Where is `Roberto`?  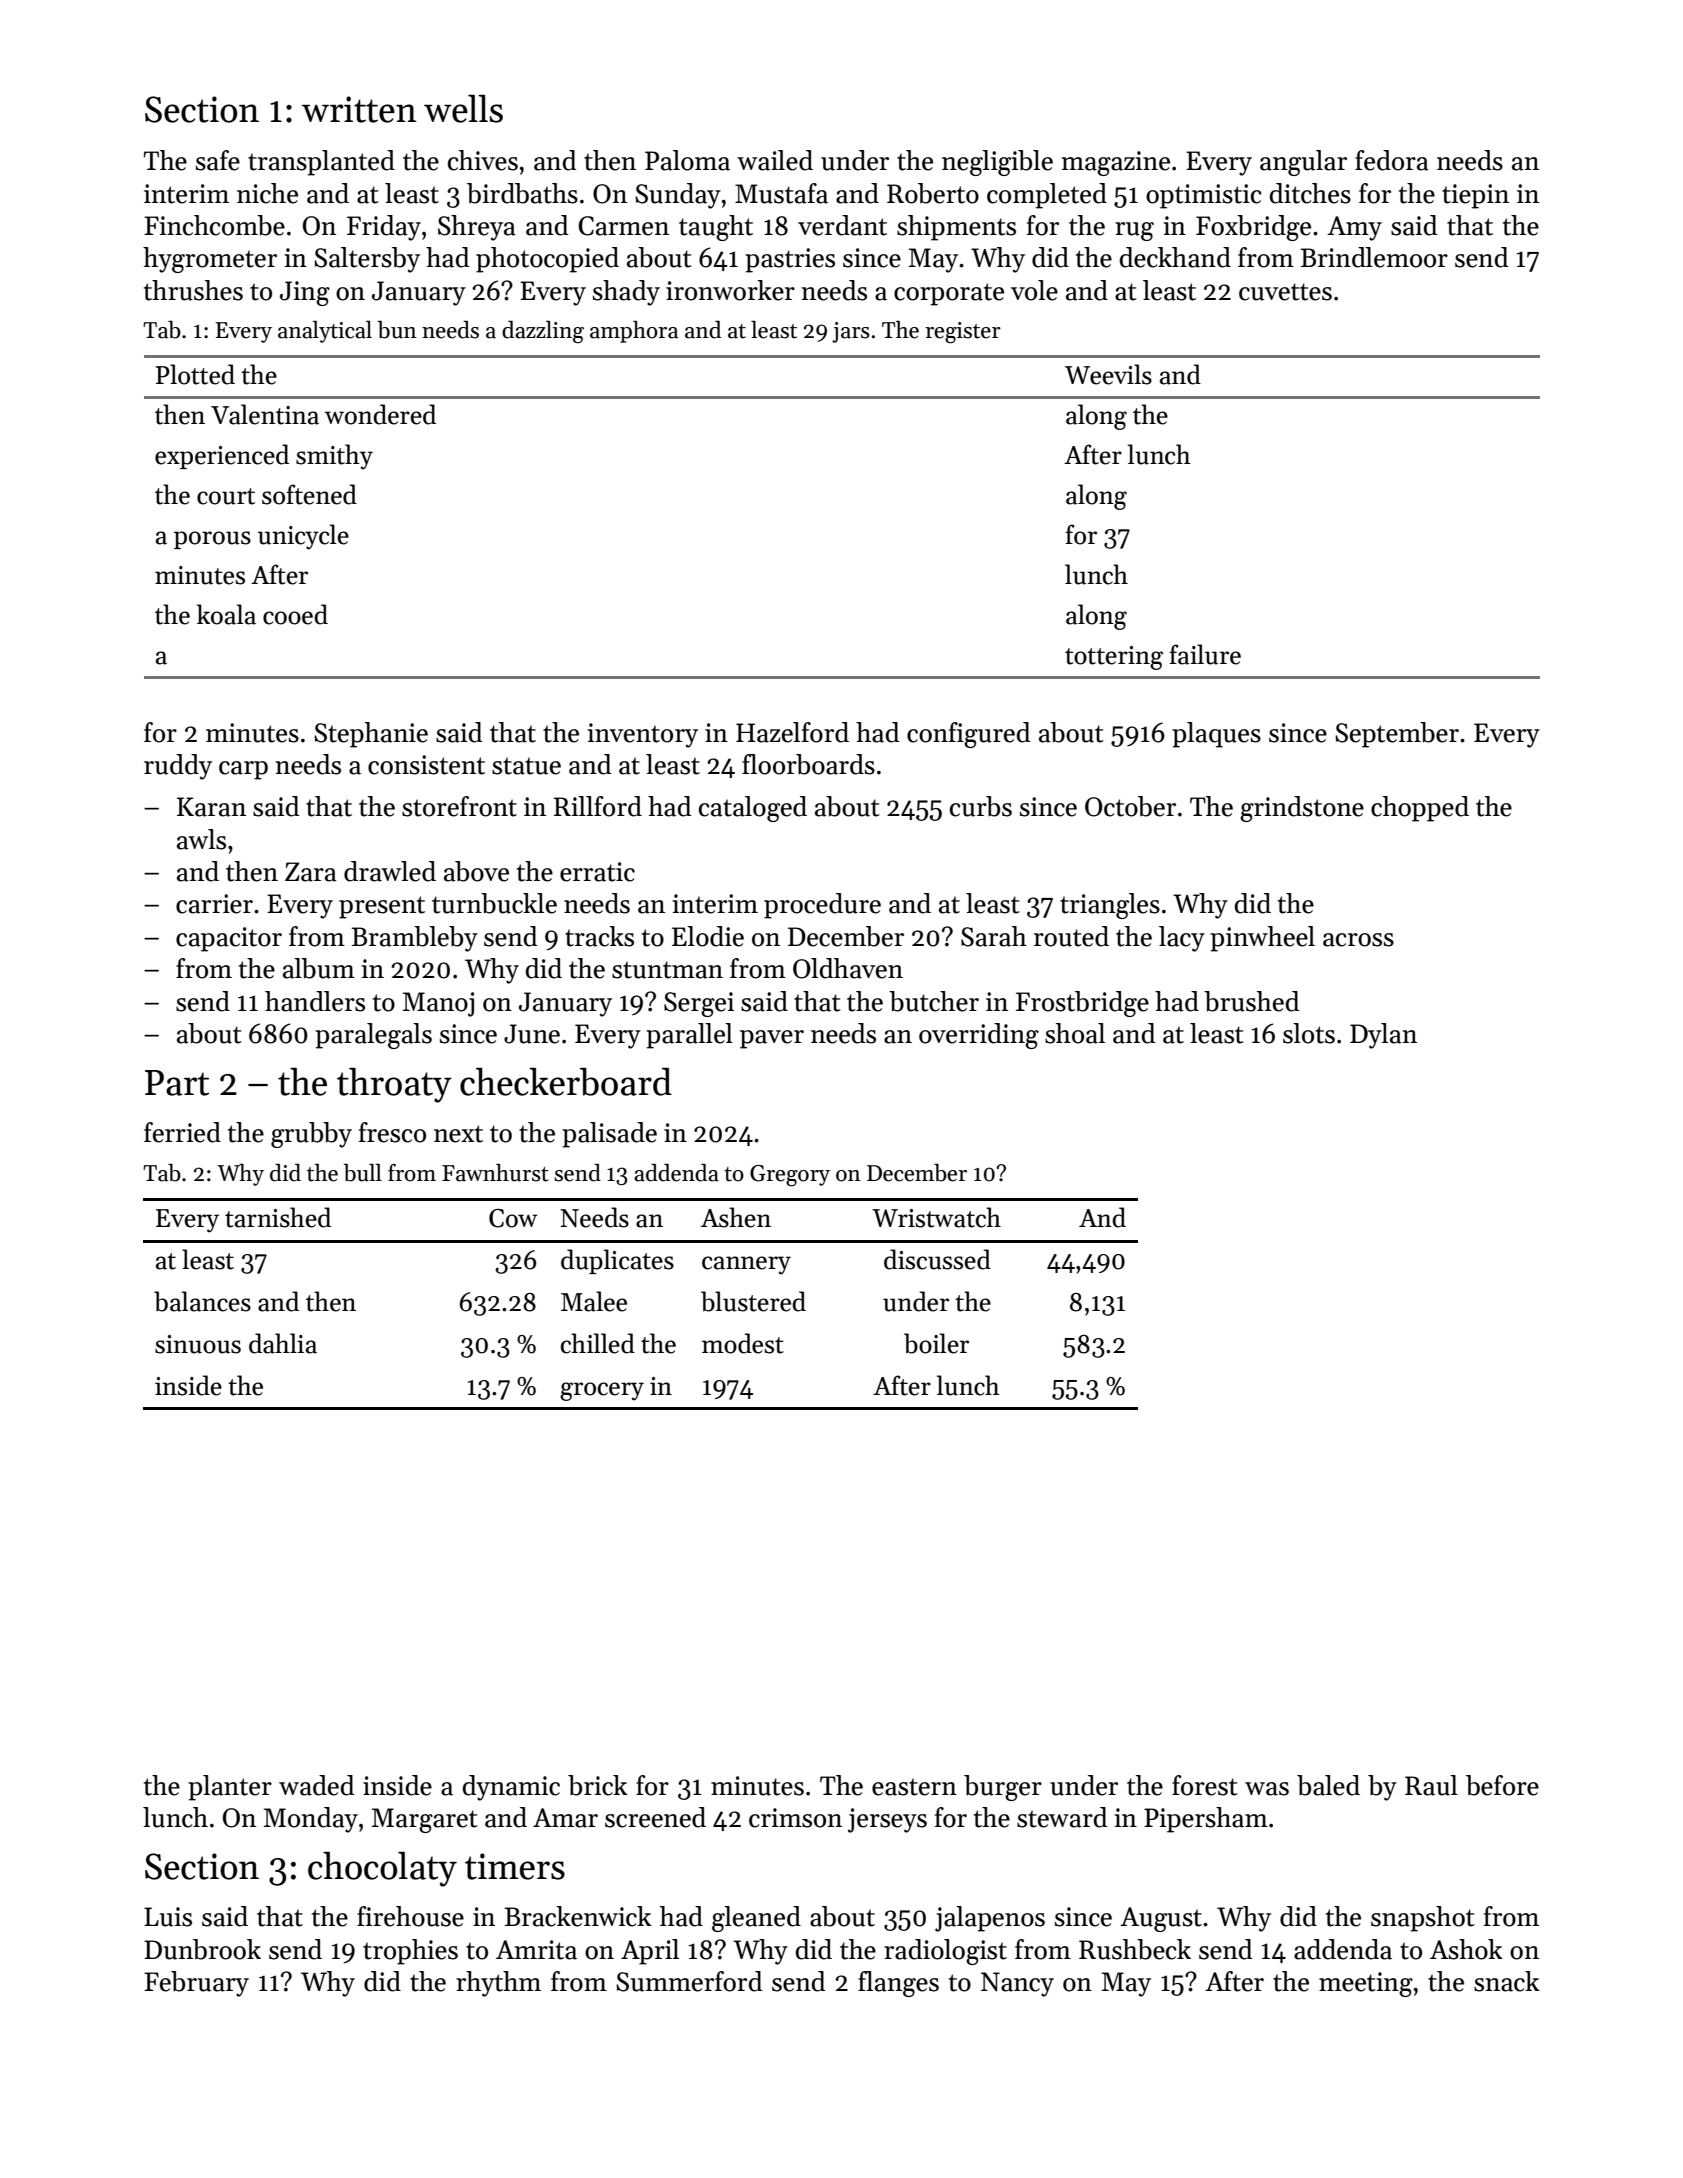 Roberto is located at coordinates (933, 193).
